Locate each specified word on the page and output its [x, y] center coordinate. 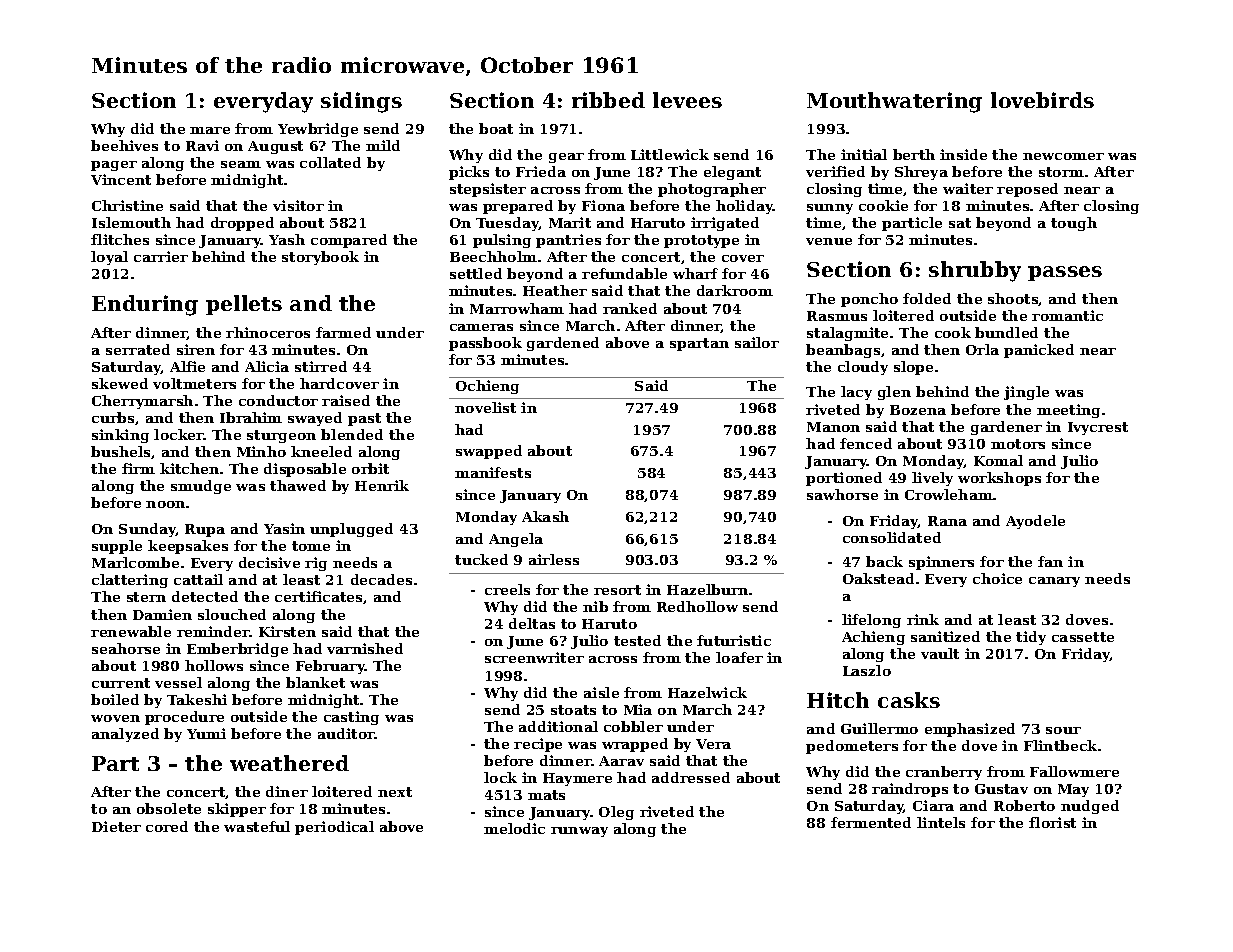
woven [115, 718]
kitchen [189, 468]
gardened [563, 344]
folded [927, 298]
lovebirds [1042, 100]
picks [469, 173]
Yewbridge [318, 130]
